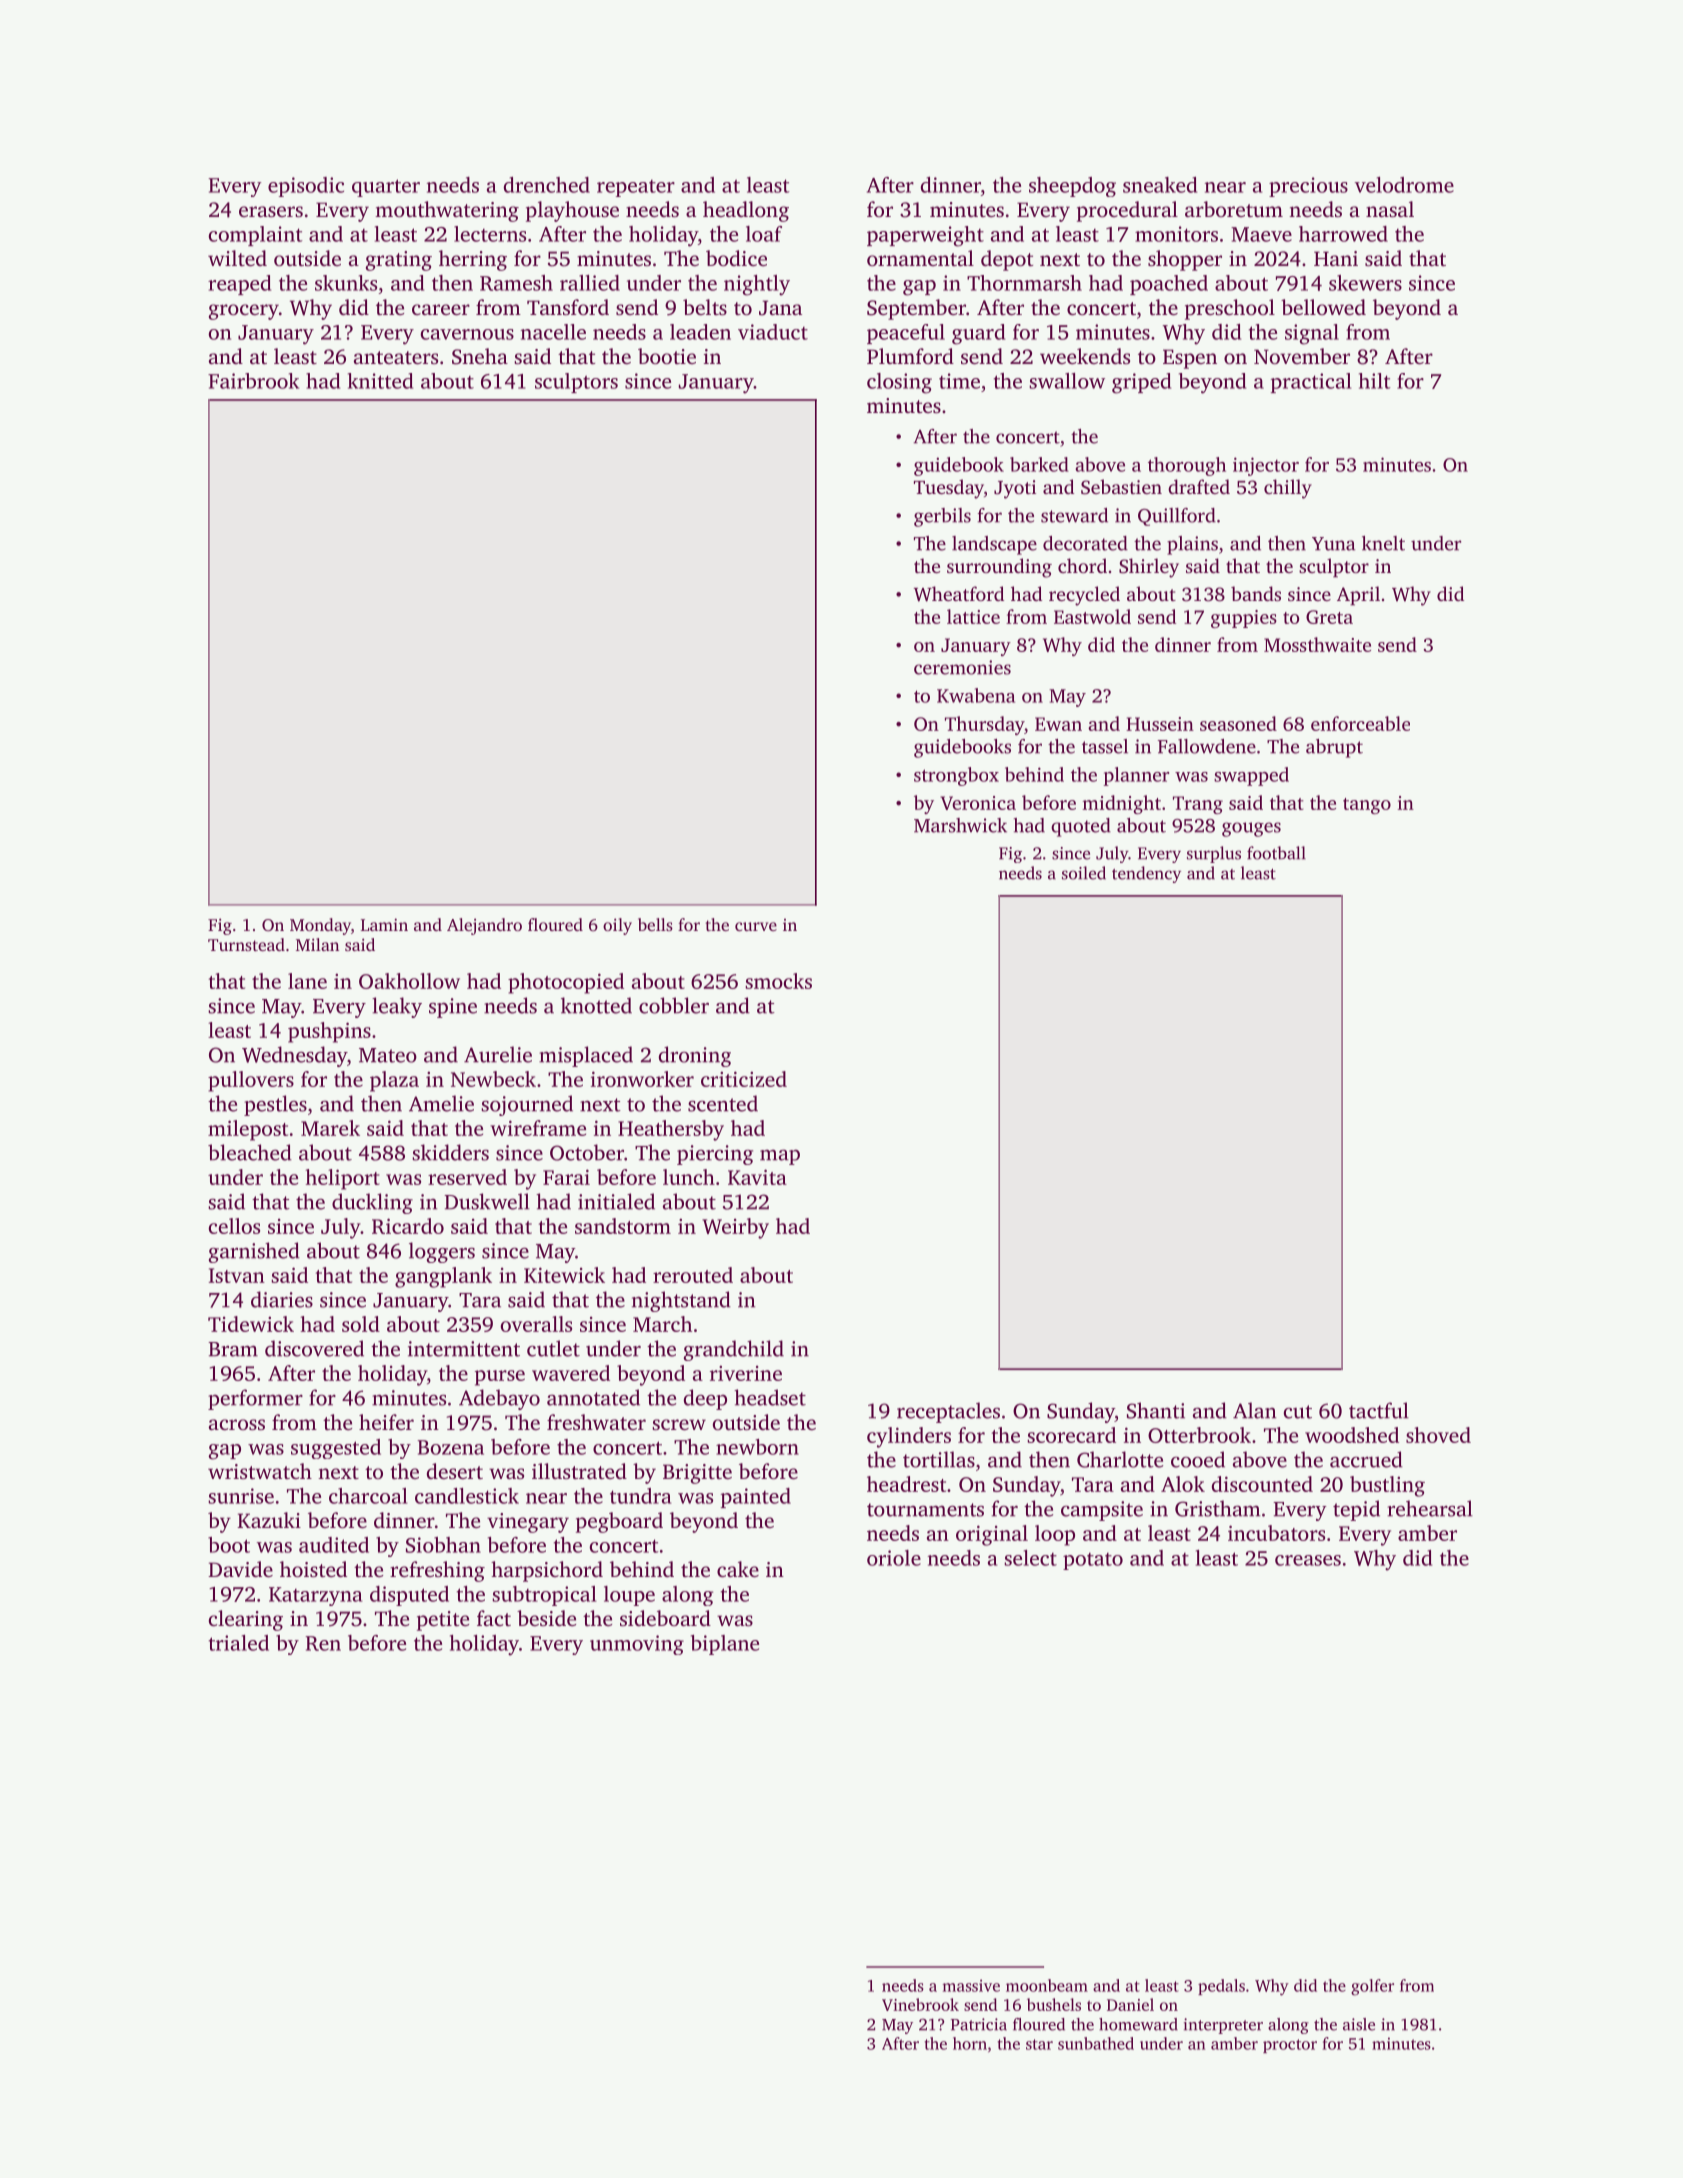  Describe the element at coordinates (1160, 185) in the screenshot. I see `sneaked` at that location.
